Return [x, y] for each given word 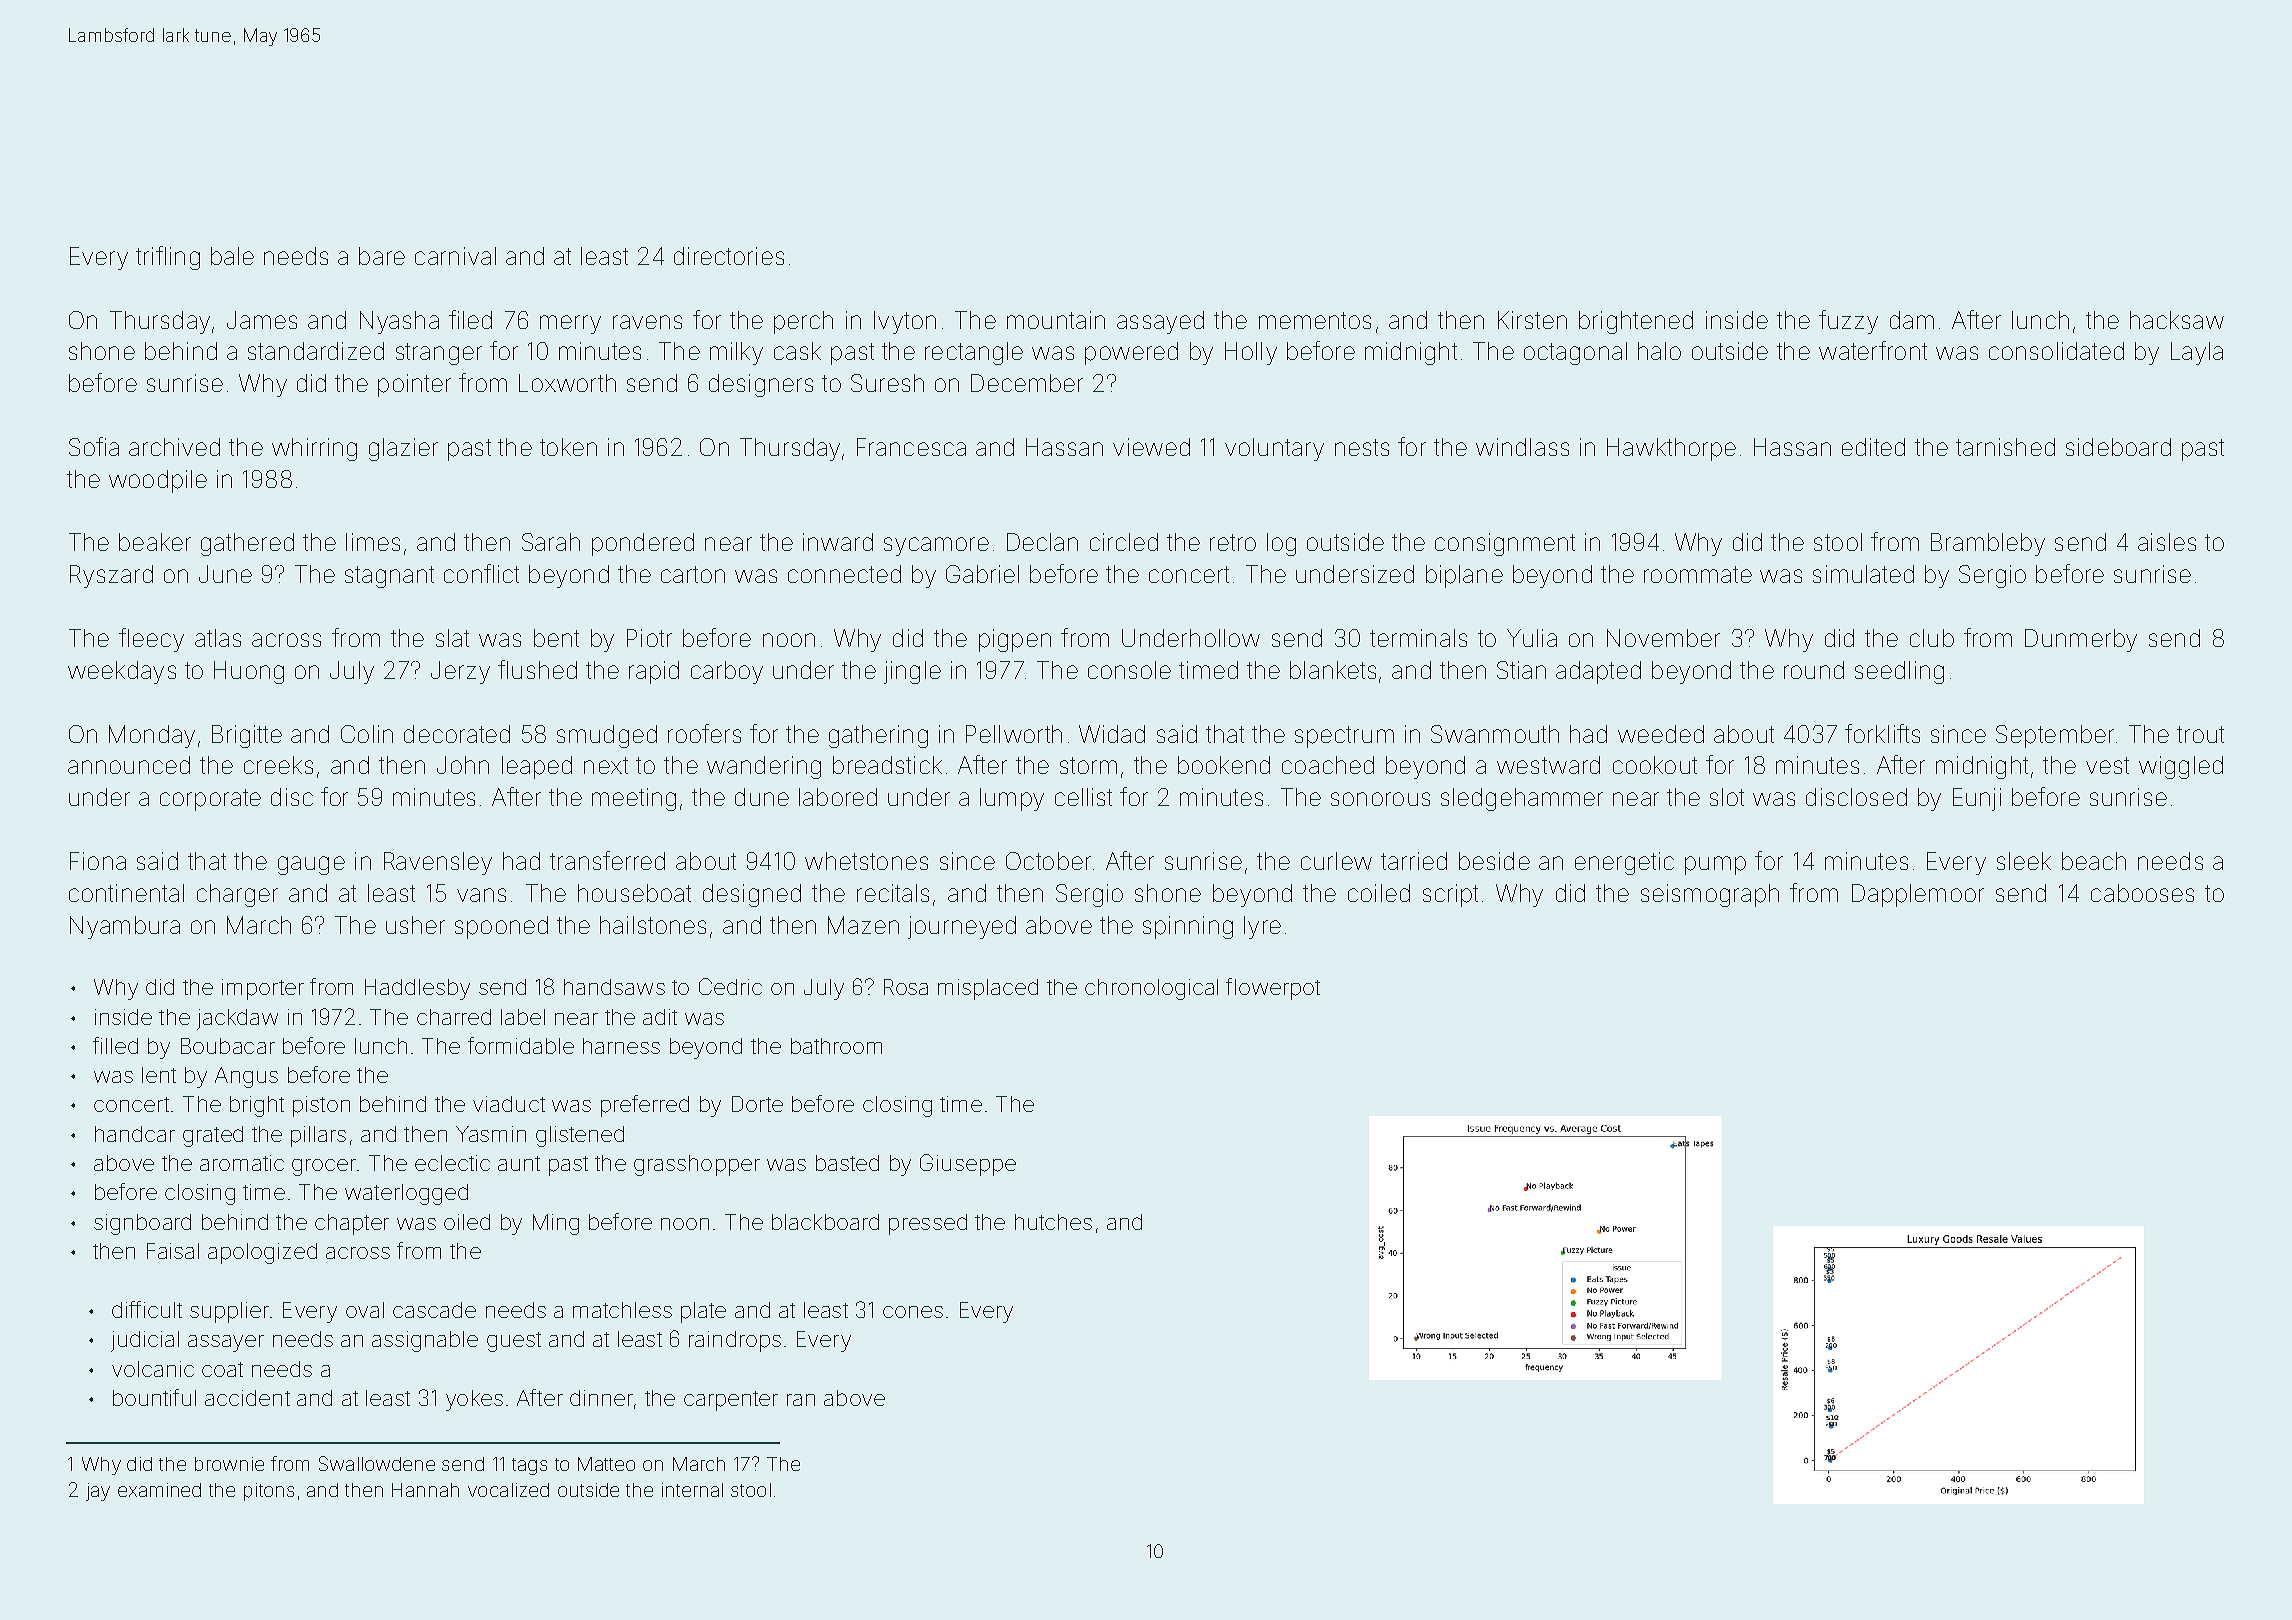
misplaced [988, 989]
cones [913, 1312]
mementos [1315, 320]
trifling [168, 258]
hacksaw [2177, 320]
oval [365, 1310]
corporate [210, 800]
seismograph [1710, 895]
